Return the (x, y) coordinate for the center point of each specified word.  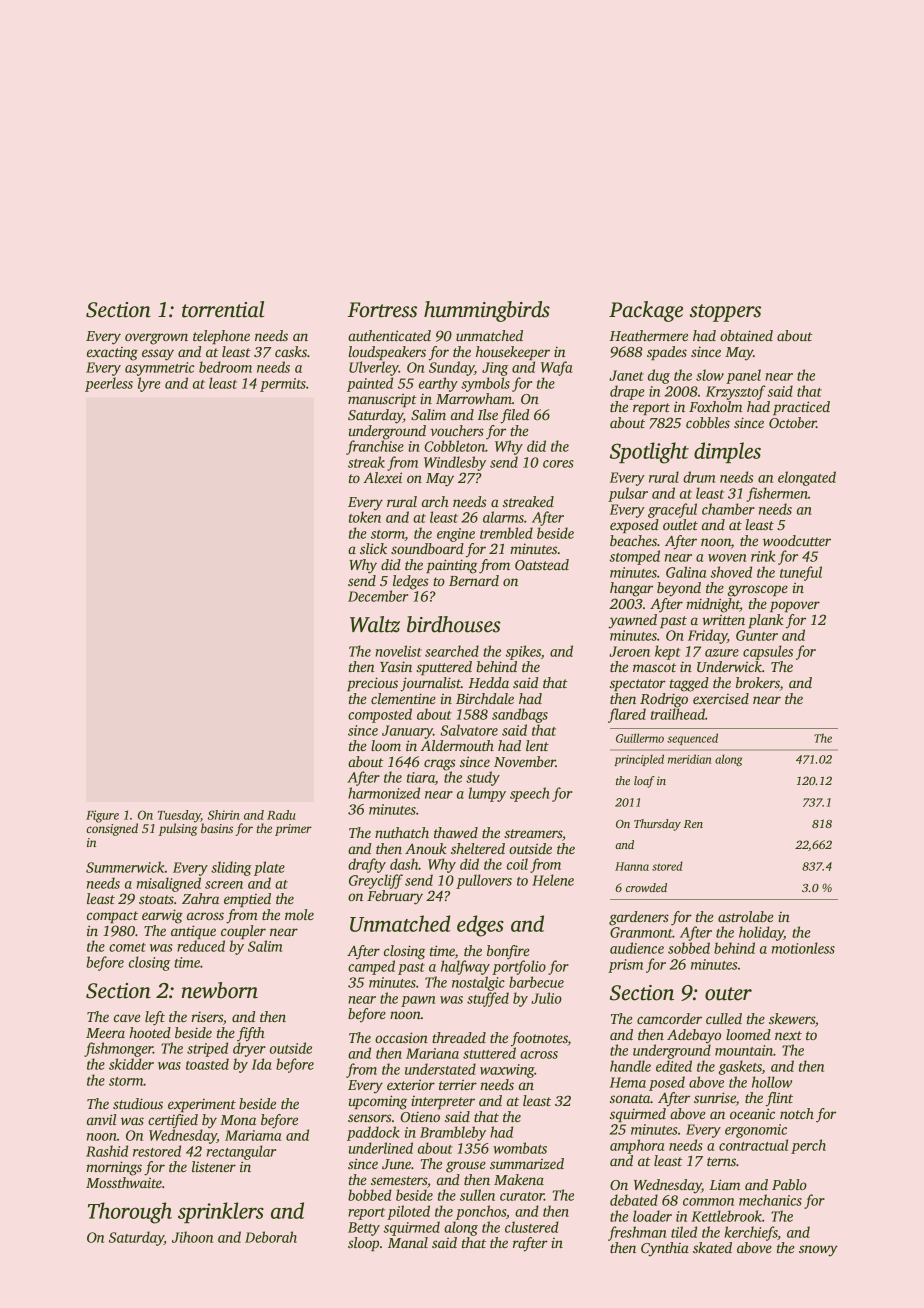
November (525, 761)
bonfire (508, 952)
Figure (102, 816)
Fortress (382, 310)
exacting (112, 354)
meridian (690, 759)
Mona (238, 1120)
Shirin (224, 815)
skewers (792, 1018)
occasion (401, 1037)
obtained (746, 335)
